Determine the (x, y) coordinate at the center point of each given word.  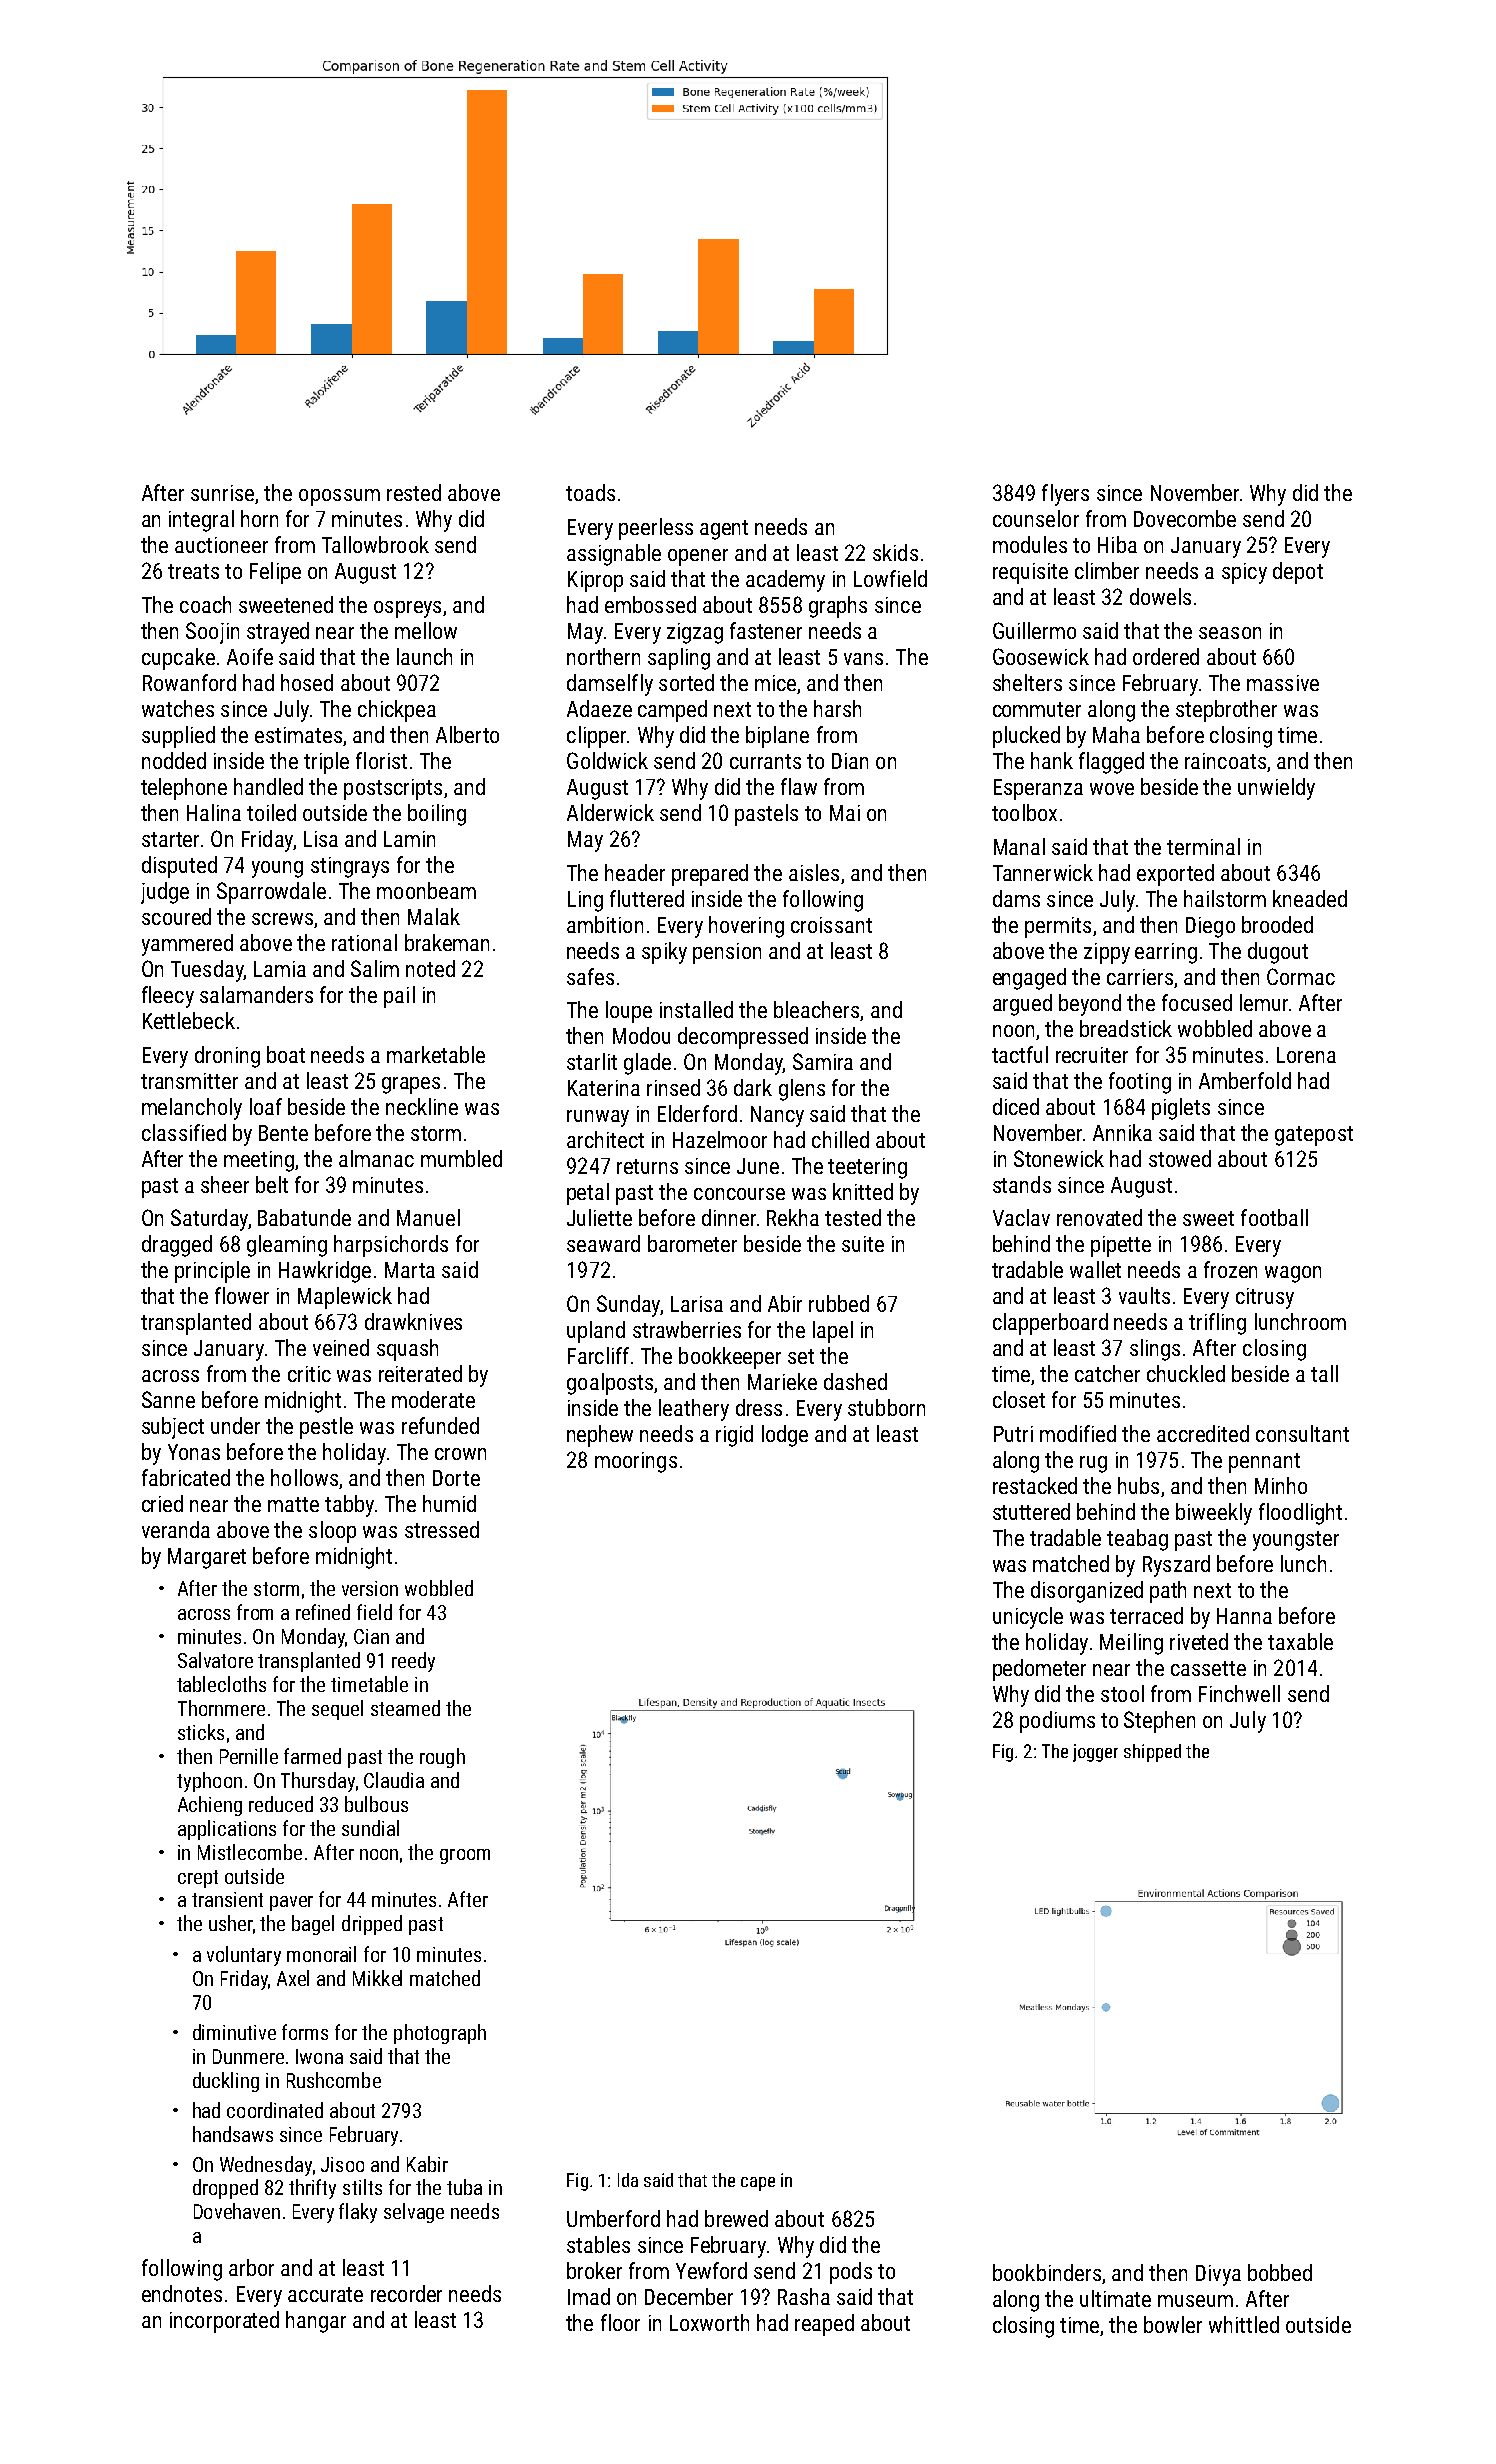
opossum (339, 497)
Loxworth (709, 2322)
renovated (1099, 1217)
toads (590, 492)
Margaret (207, 1558)
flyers (1065, 495)
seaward (603, 1243)
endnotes (182, 2293)
